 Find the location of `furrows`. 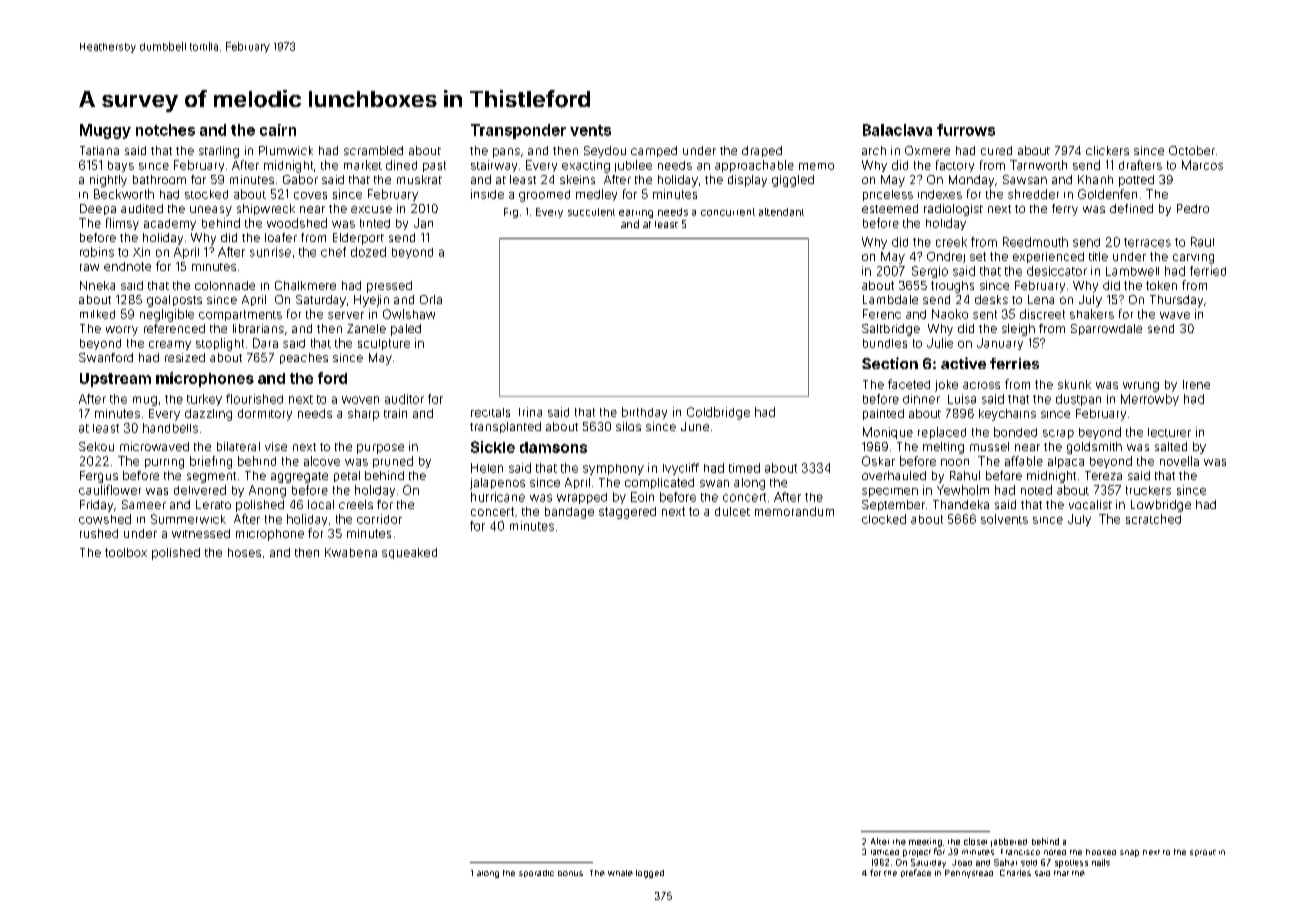

furrows is located at coordinates (966, 130).
